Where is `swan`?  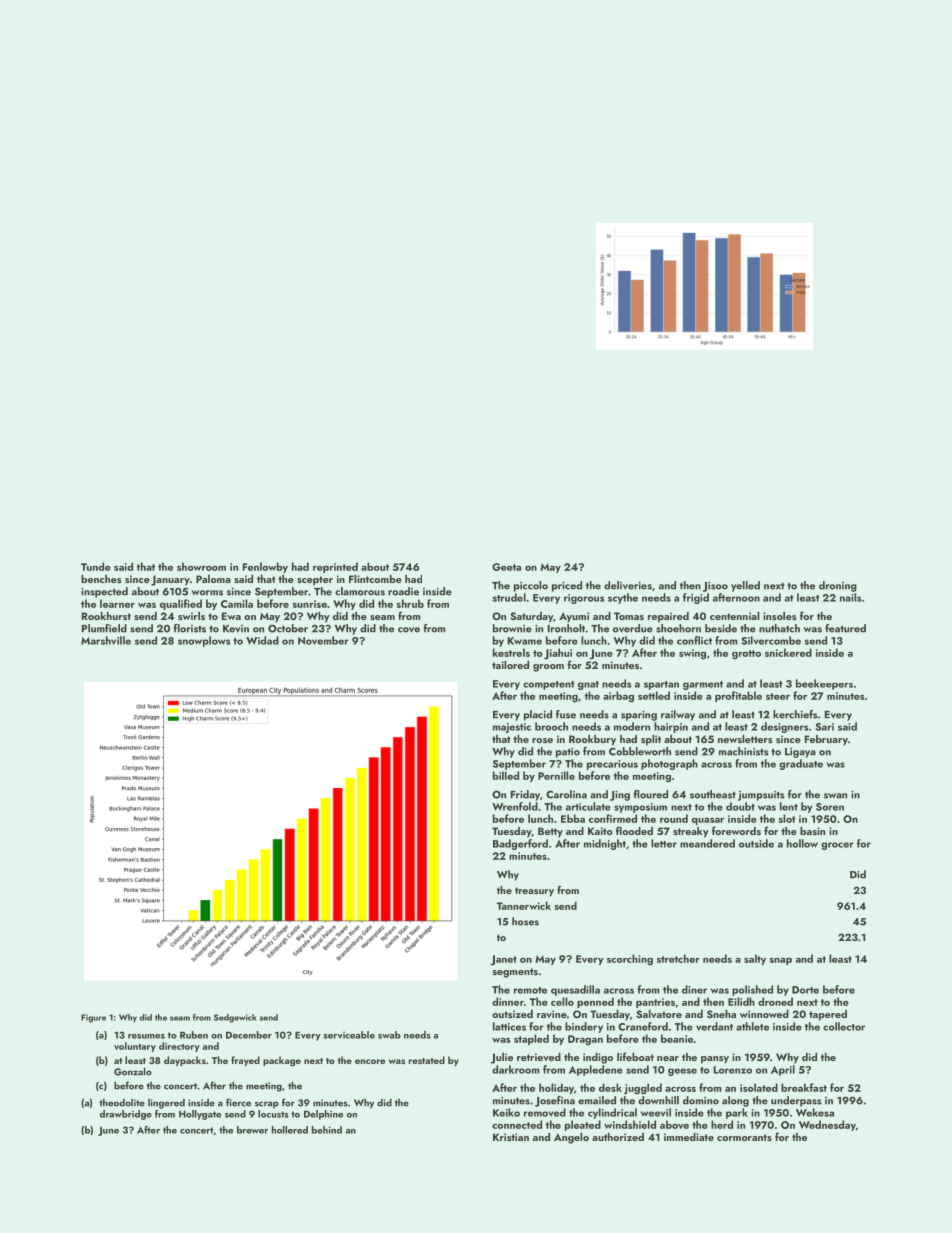 swan is located at coordinates (835, 796).
